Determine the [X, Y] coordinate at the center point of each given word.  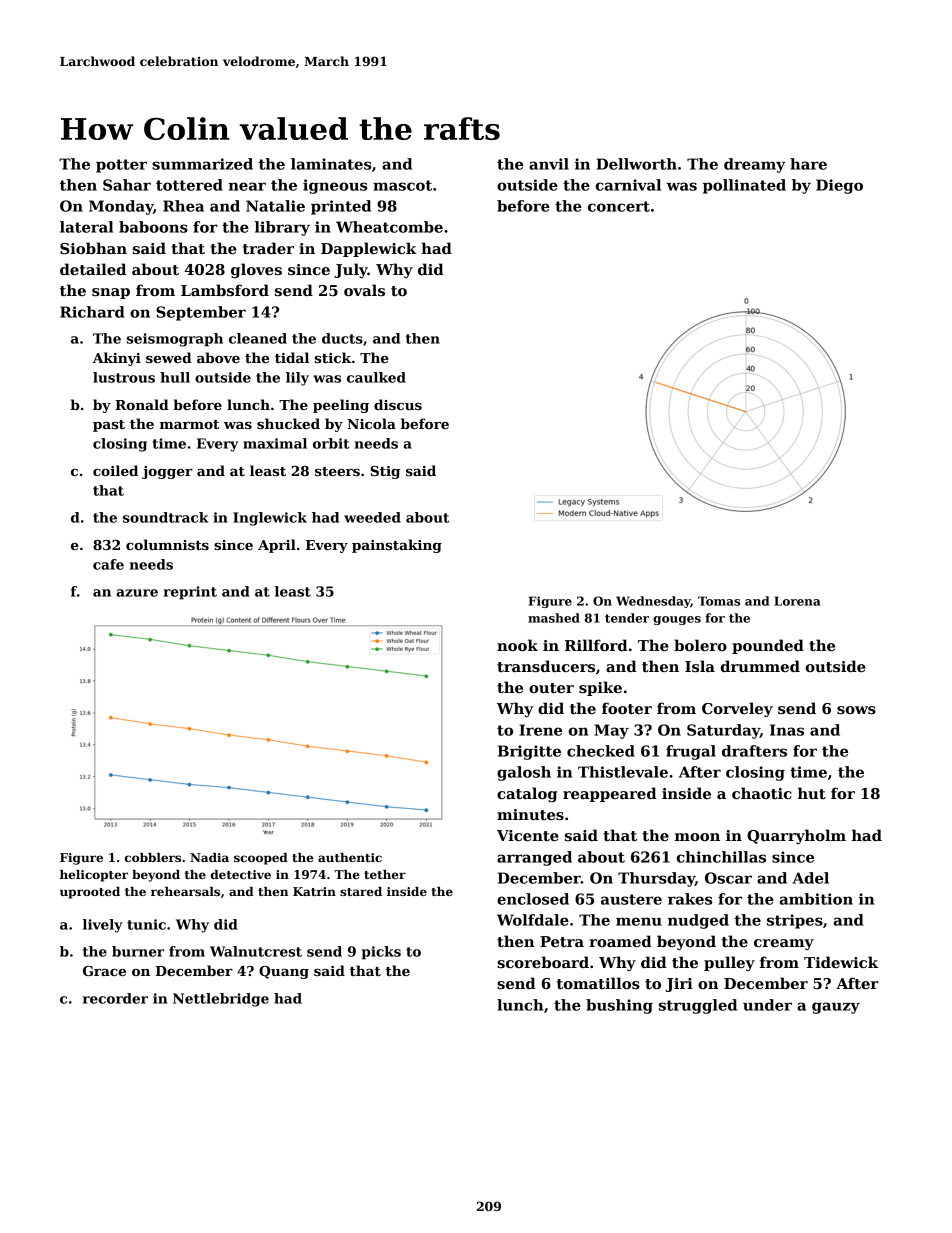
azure [137, 593]
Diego [839, 186]
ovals [364, 290]
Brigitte [529, 752]
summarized [202, 164]
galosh [524, 773]
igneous [335, 186]
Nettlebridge [221, 1000]
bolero [700, 645]
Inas [787, 730]
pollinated [744, 186]
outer [551, 688]
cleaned [258, 338]
